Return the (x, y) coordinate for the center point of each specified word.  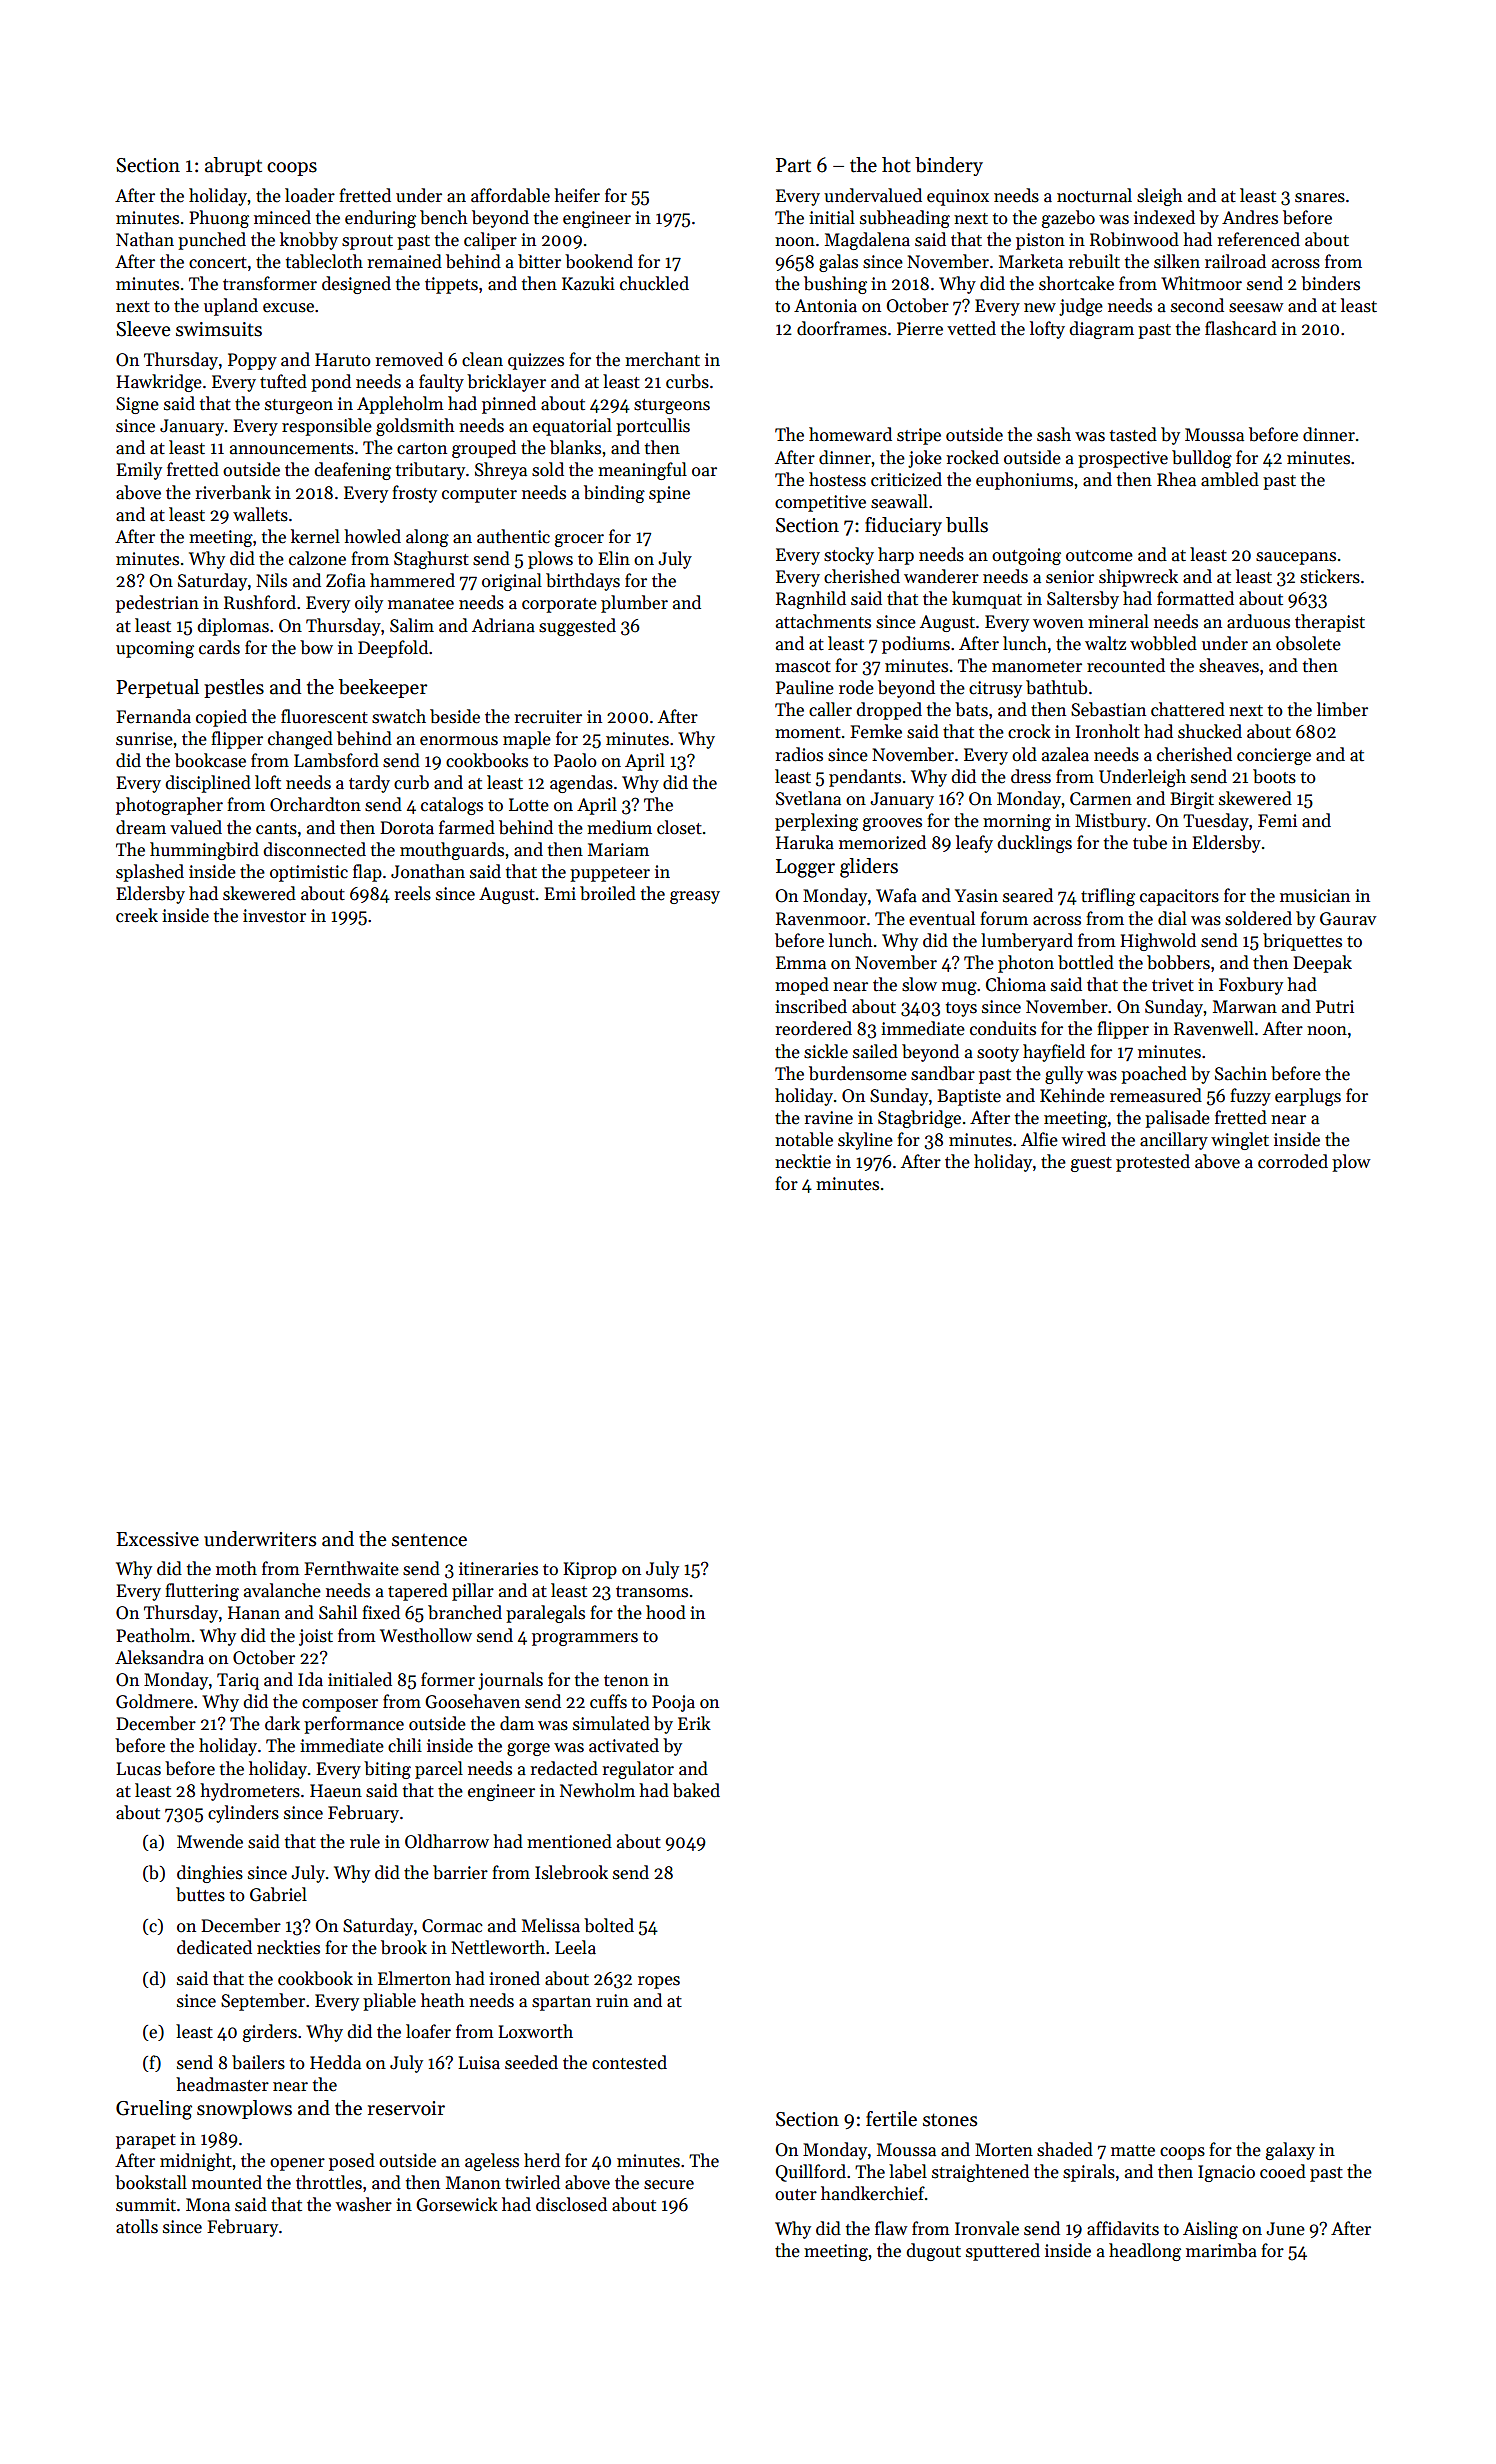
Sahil (338, 1612)
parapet (146, 2141)
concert (218, 263)
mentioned (569, 1841)
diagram (1101, 330)
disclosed (571, 2204)
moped (802, 986)
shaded (1065, 2149)
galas (838, 263)
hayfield (1054, 1053)
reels (412, 893)
